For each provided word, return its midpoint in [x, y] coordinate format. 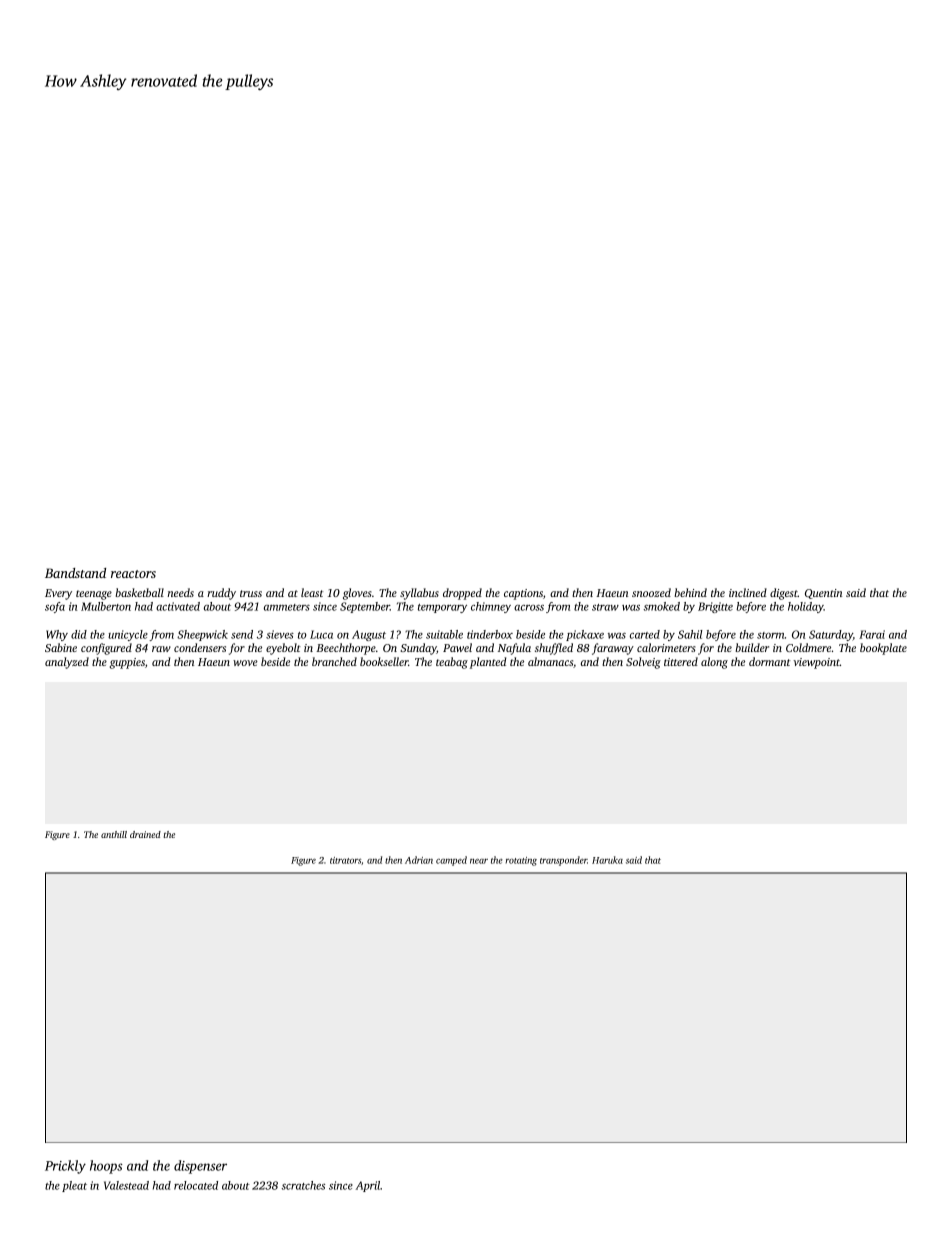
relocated [196, 1185]
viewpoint [816, 663]
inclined [748, 592]
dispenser [200, 1167]
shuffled [554, 649]
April [368, 1186]
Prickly [65, 1167]
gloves [357, 594]
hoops [106, 1167]
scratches [303, 1185]
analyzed [67, 663]
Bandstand [75, 573]
